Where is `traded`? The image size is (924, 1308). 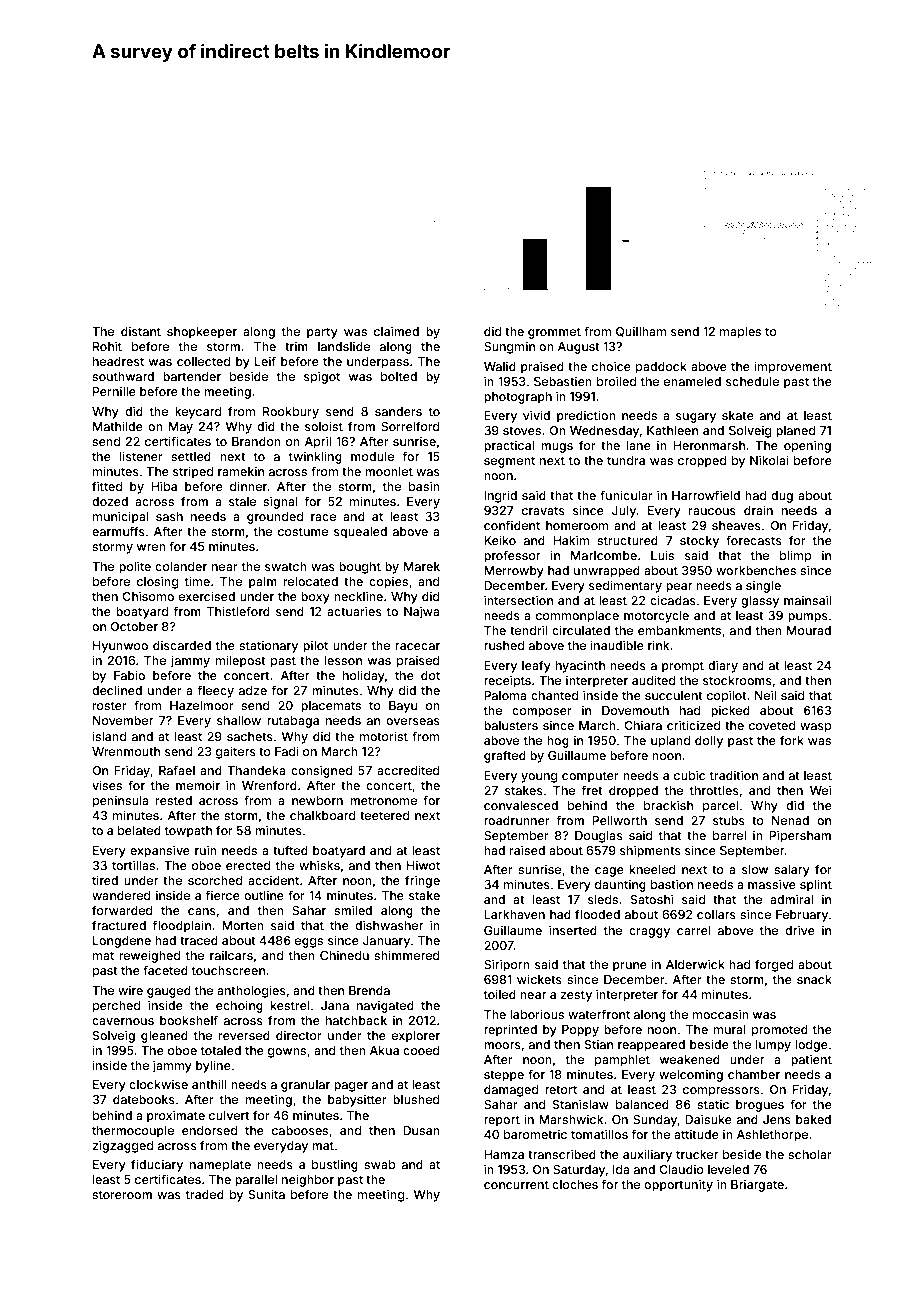
traded is located at coordinates (205, 1194).
